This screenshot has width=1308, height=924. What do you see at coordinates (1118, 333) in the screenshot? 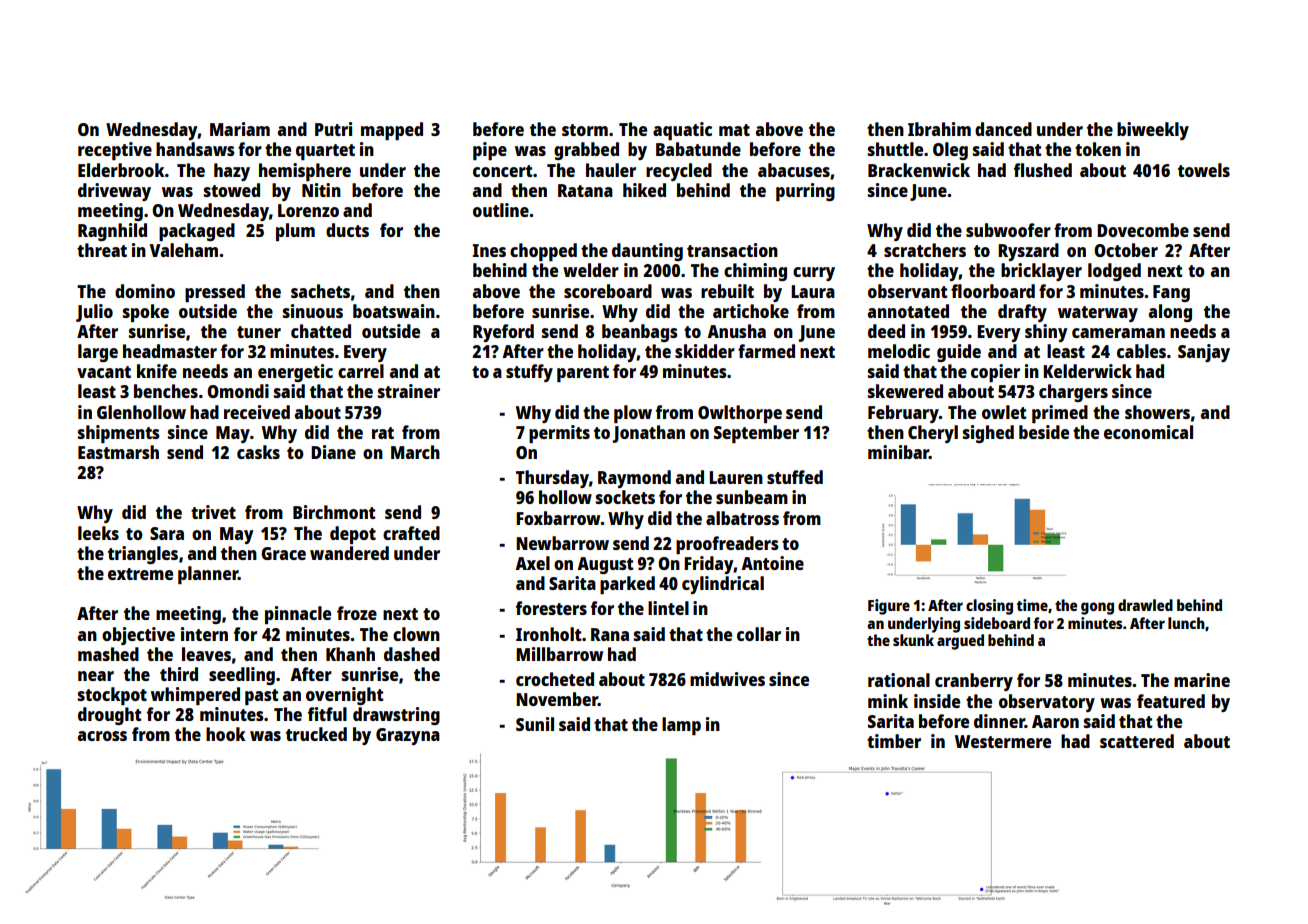
I see `cameraman` at bounding box center [1118, 333].
